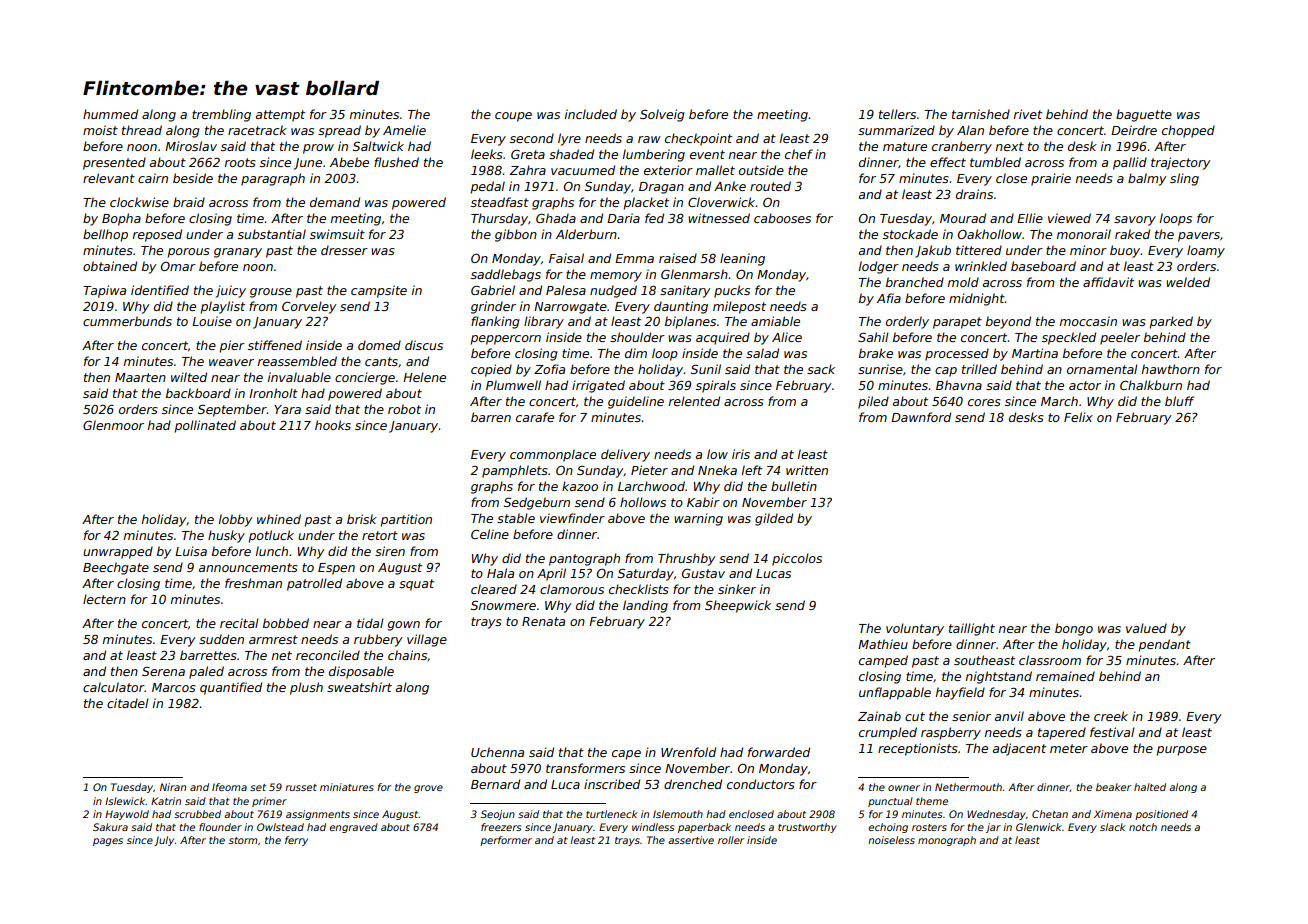 The width and height of the image is (1308, 924). I want to click on Espen, so click(336, 569).
